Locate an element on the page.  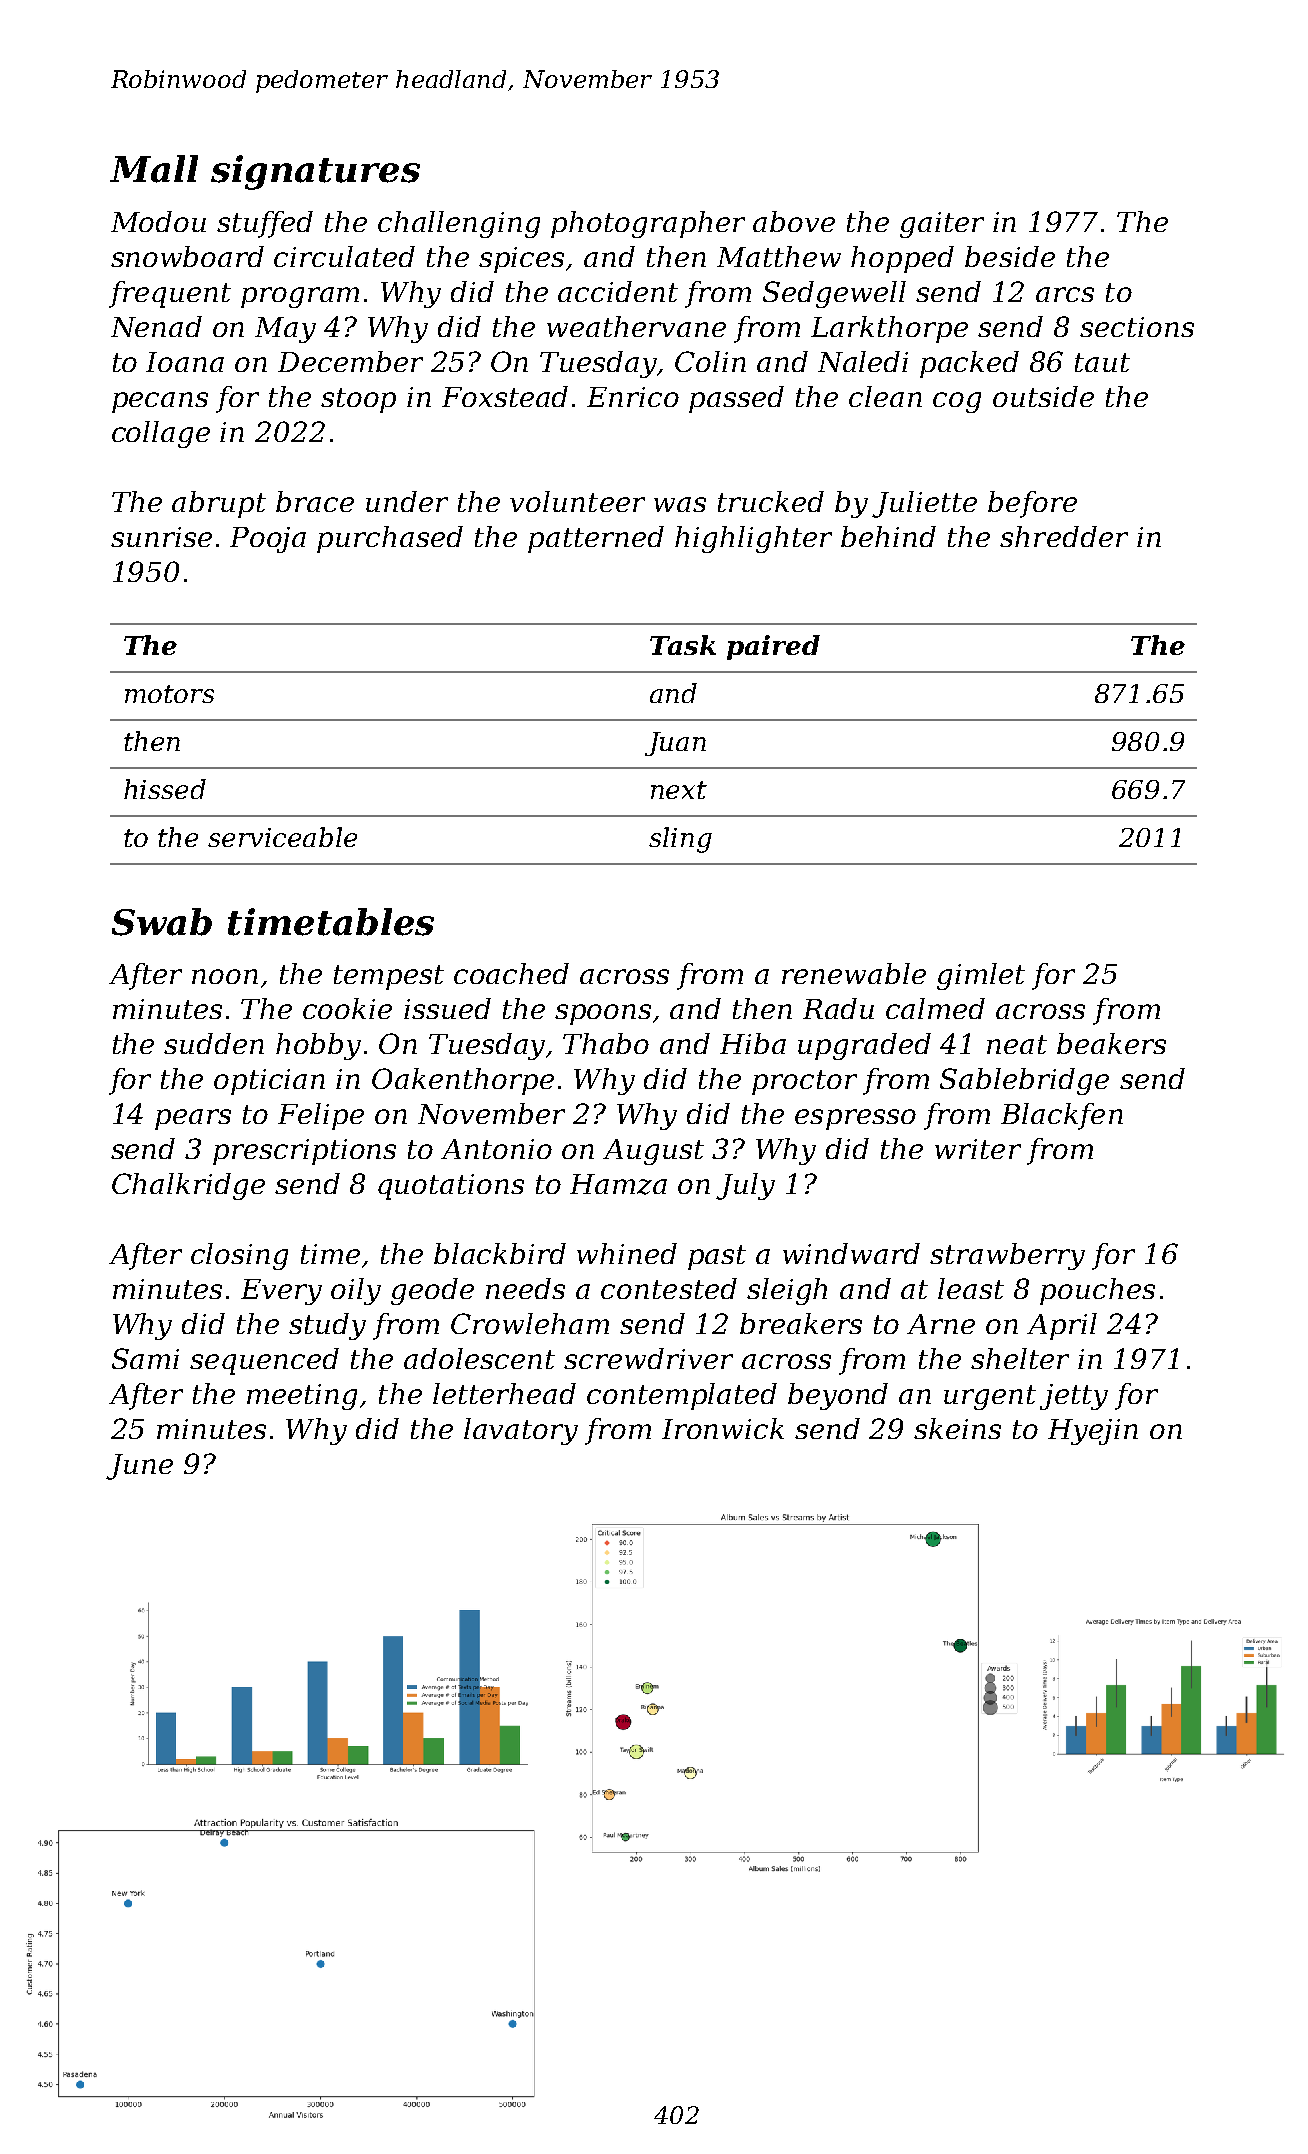
shredder is located at coordinates (1064, 536).
